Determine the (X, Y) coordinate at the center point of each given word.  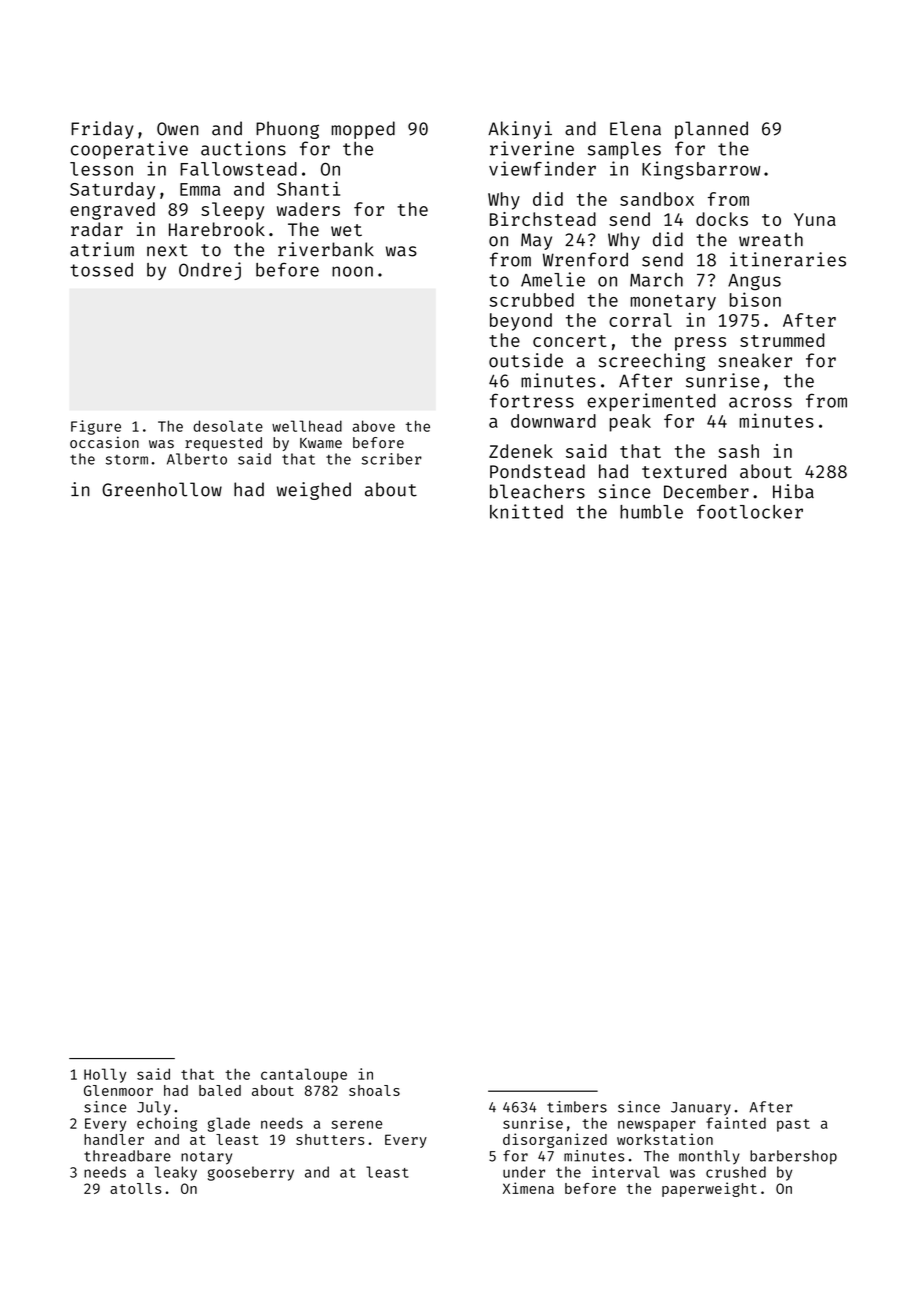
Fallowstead (238, 169)
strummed (782, 340)
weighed (314, 491)
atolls (136, 1188)
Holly (105, 1075)
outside (526, 360)
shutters (330, 1139)
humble (651, 512)
